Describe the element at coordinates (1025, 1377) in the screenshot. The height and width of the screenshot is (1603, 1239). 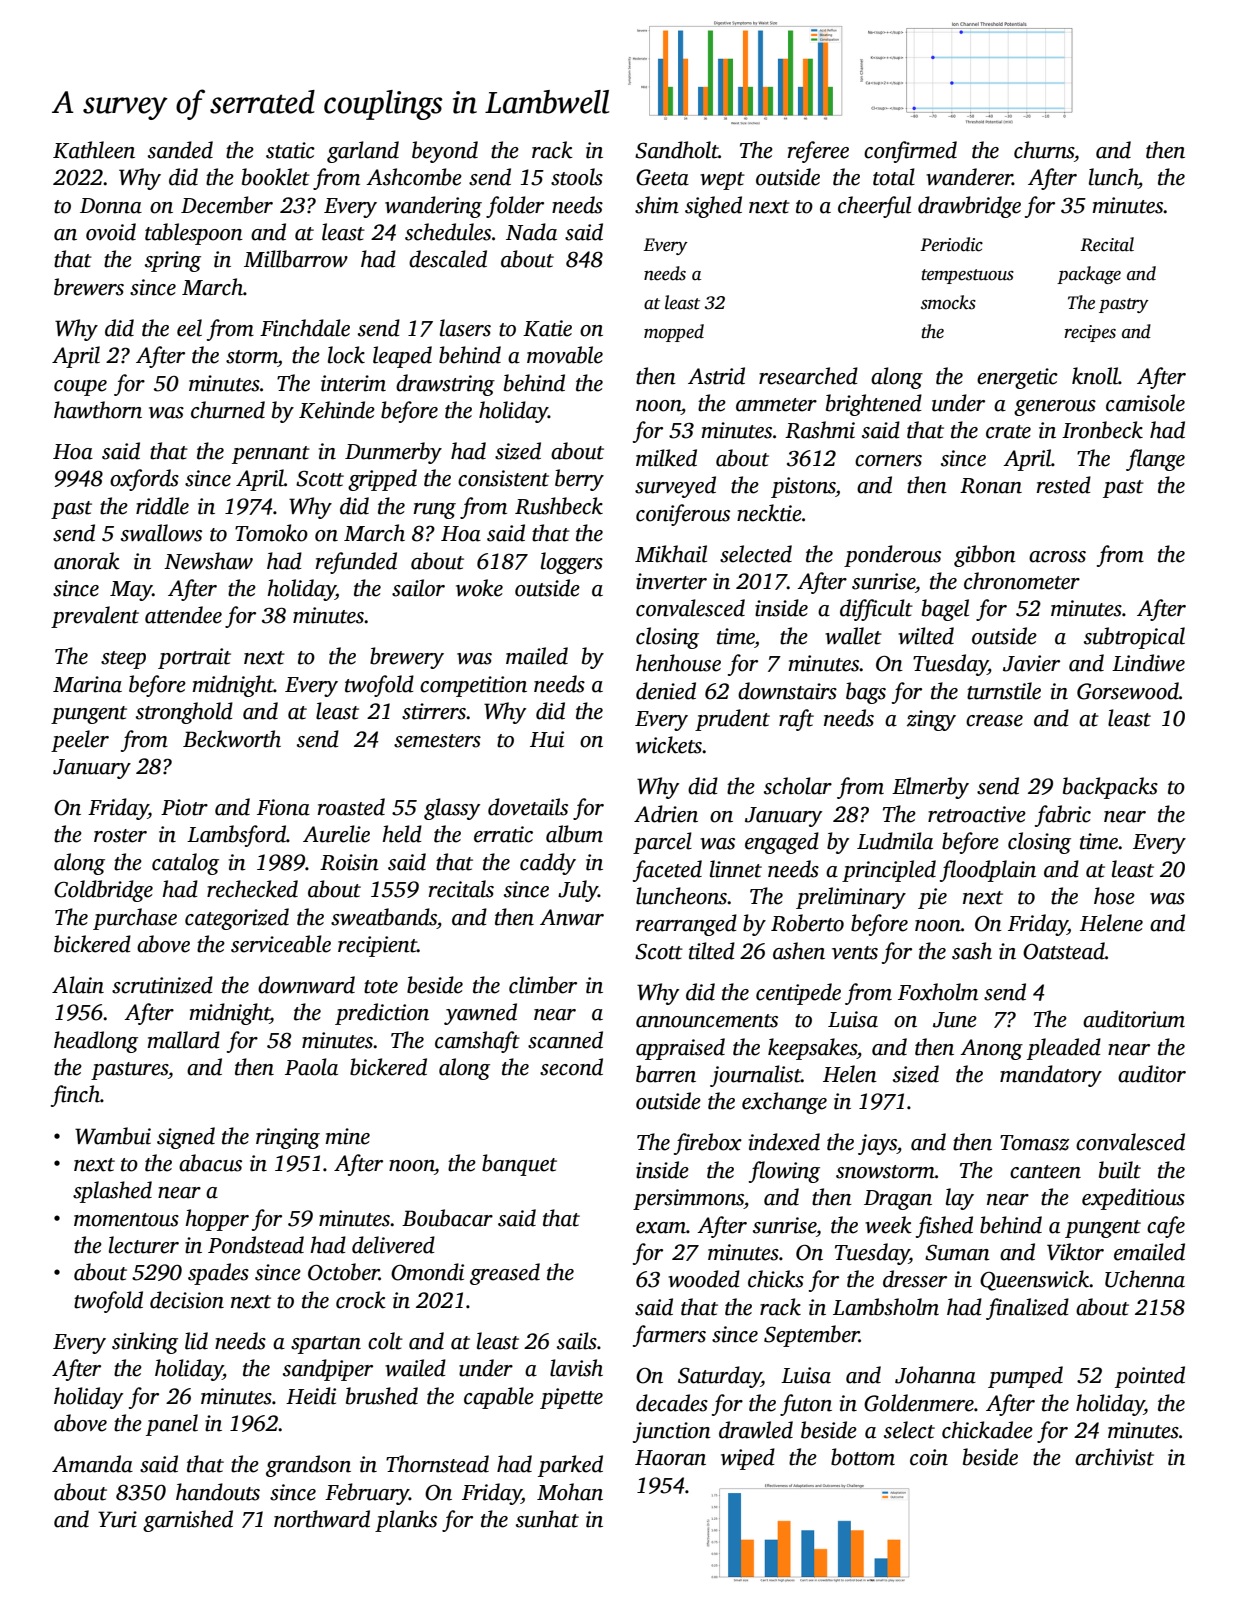
I see `pumped` at that location.
